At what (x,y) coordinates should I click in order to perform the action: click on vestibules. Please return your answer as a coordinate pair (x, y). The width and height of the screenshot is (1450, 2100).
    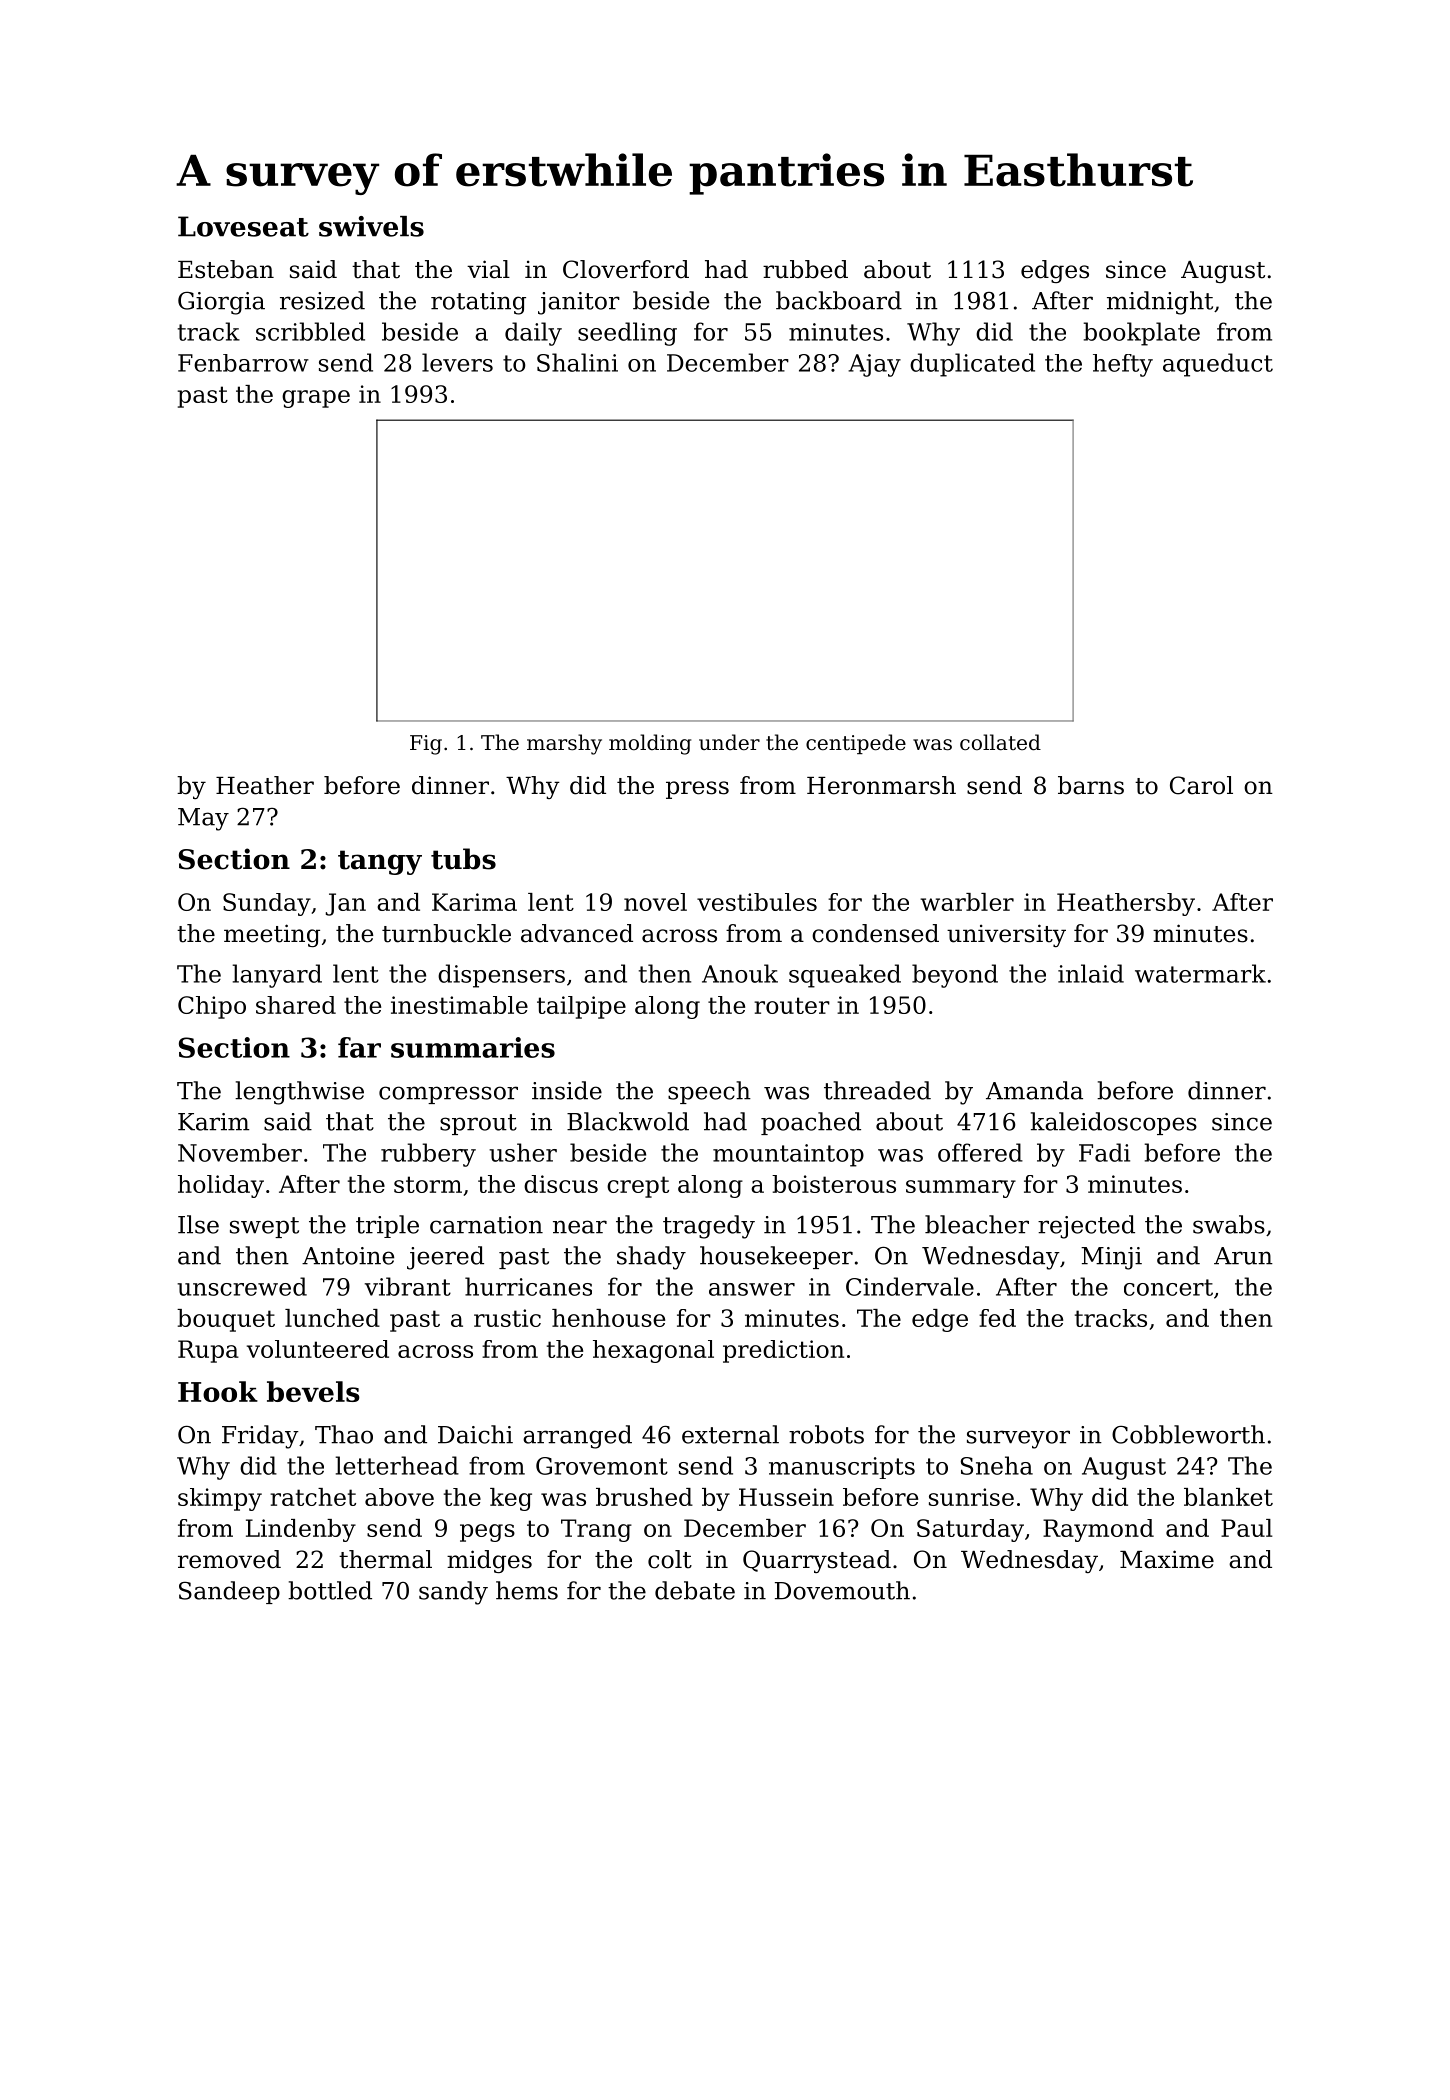
    Looking at the image, I should click on (757, 902).
